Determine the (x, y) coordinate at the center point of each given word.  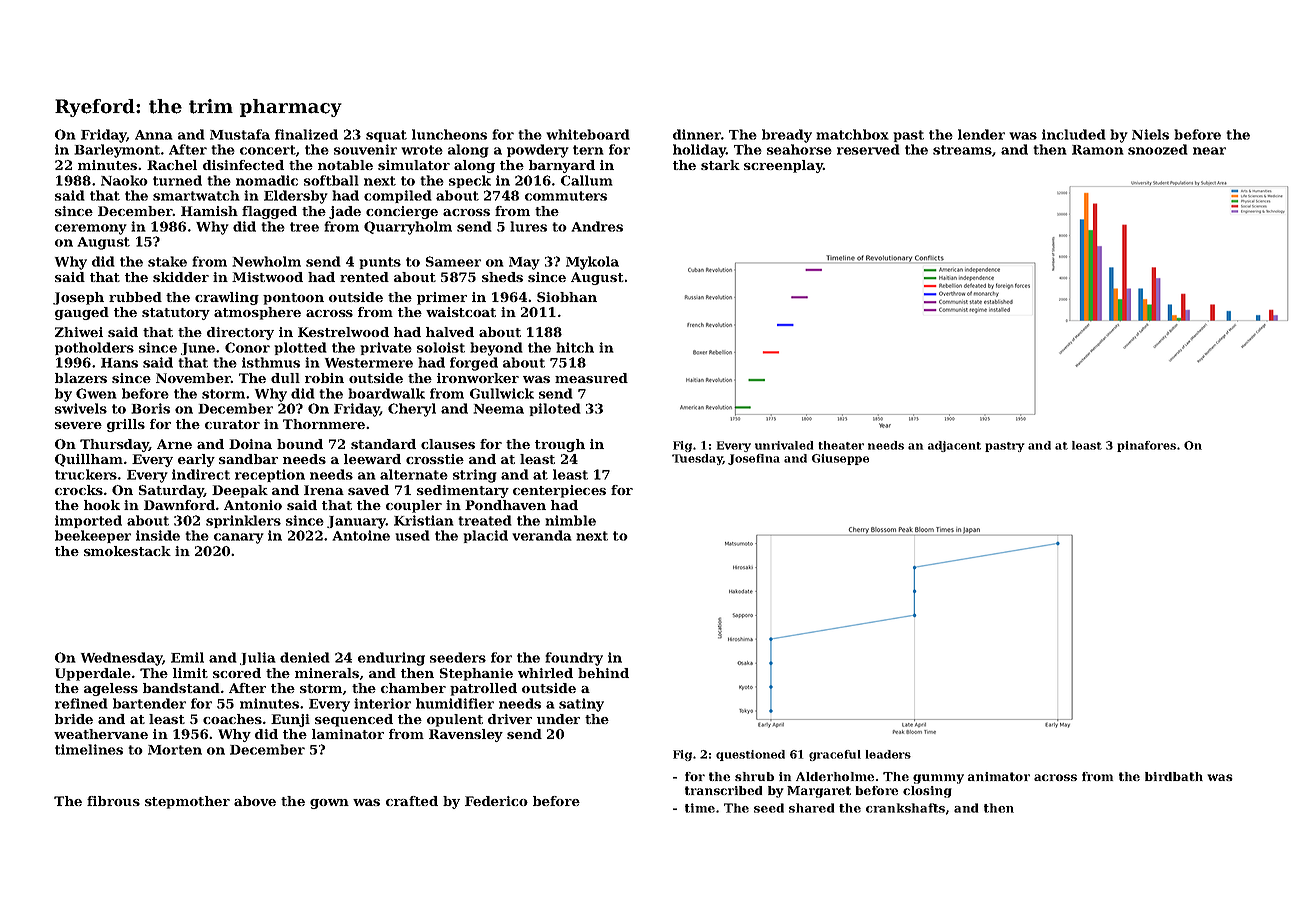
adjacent (954, 446)
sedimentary (463, 491)
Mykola (592, 263)
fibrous (113, 801)
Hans (119, 363)
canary (239, 538)
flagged (269, 212)
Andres (597, 226)
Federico (496, 801)
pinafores (1146, 446)
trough (560, 445)
